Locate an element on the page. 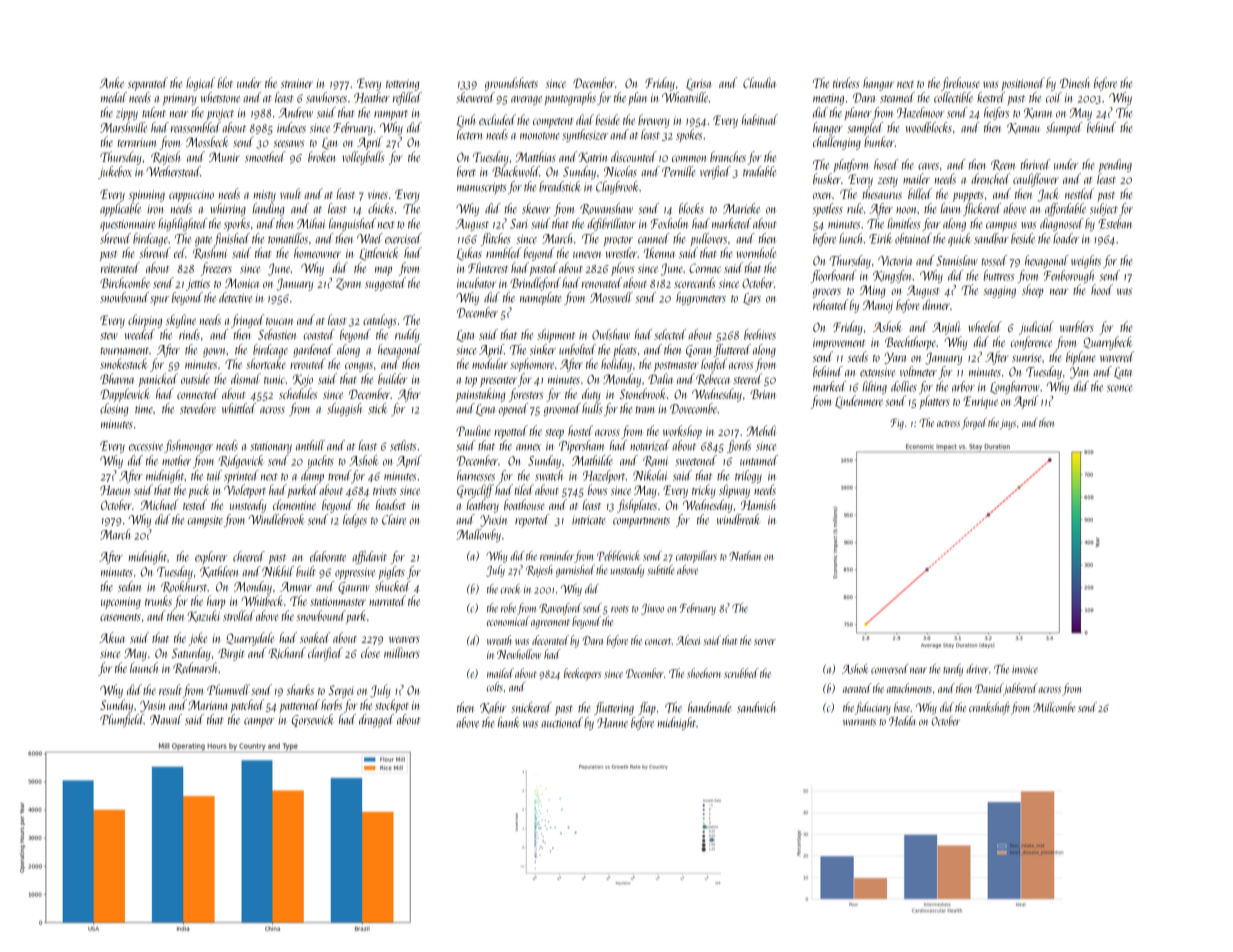 Image resolution: width=1233 pixels, height=952 pixels. dragged is located at coordinates (376, 720).
